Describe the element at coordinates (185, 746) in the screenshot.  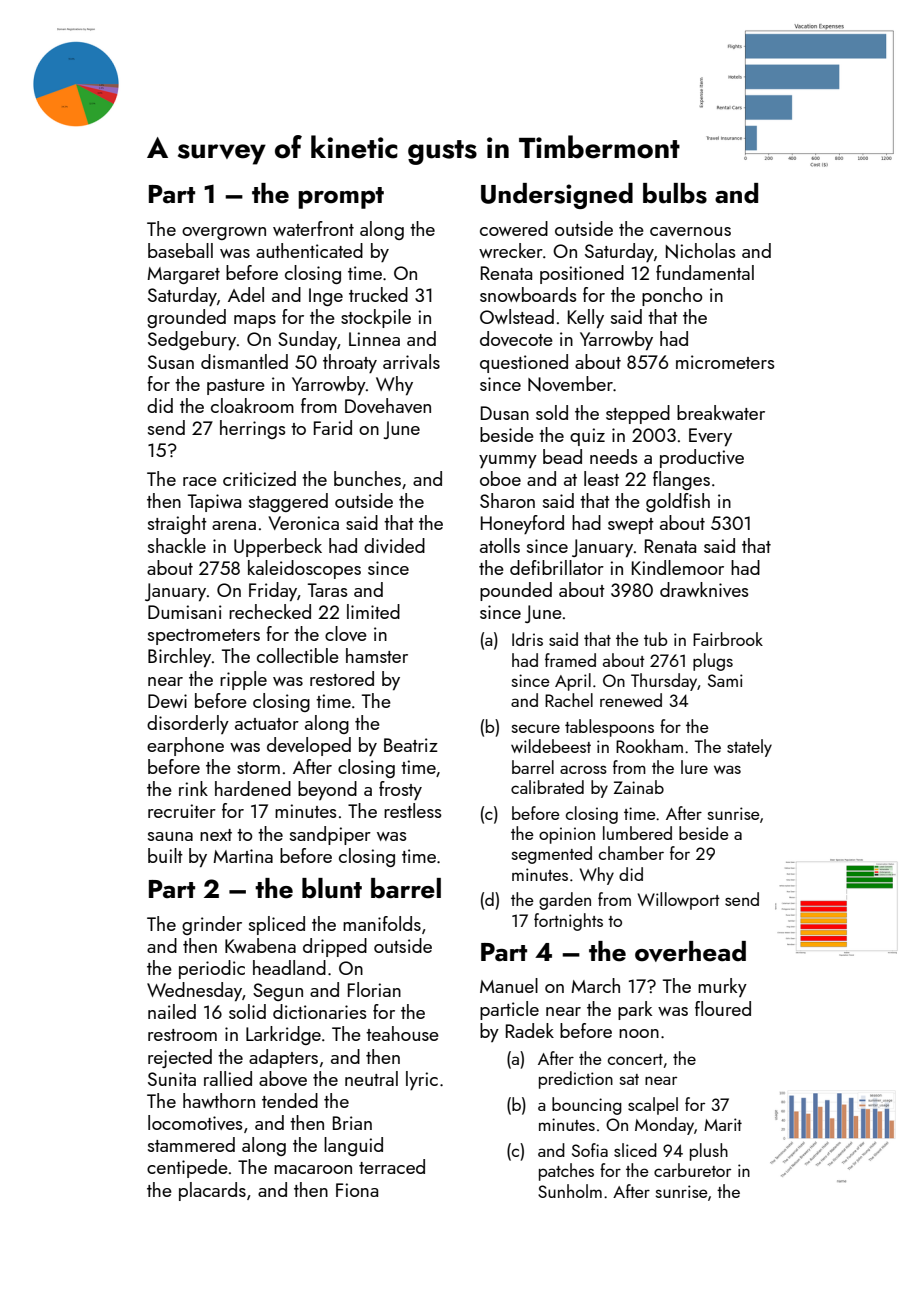
I see `earphone` at that location.
